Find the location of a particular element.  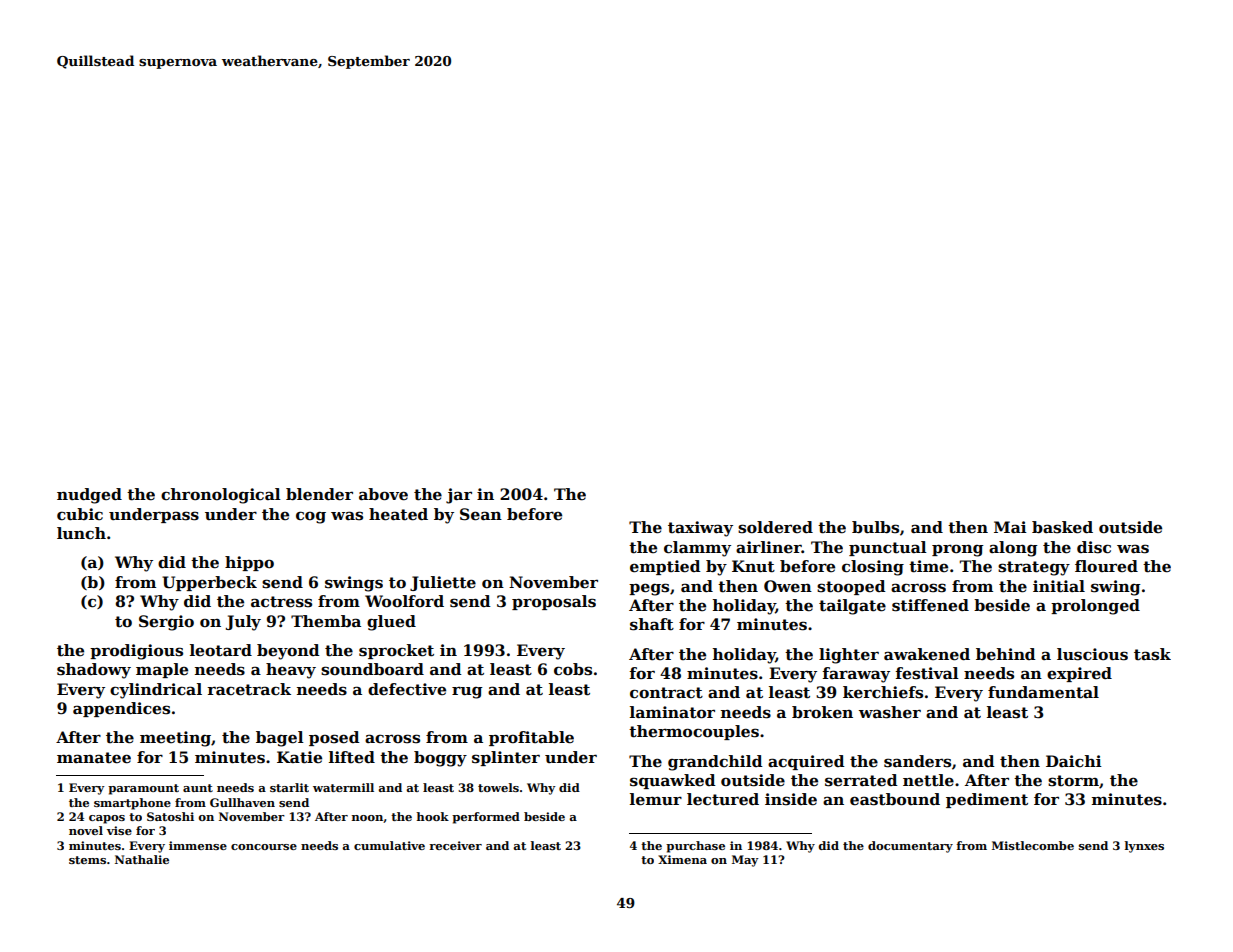

stiffened is located at coordinates (930, 605).
